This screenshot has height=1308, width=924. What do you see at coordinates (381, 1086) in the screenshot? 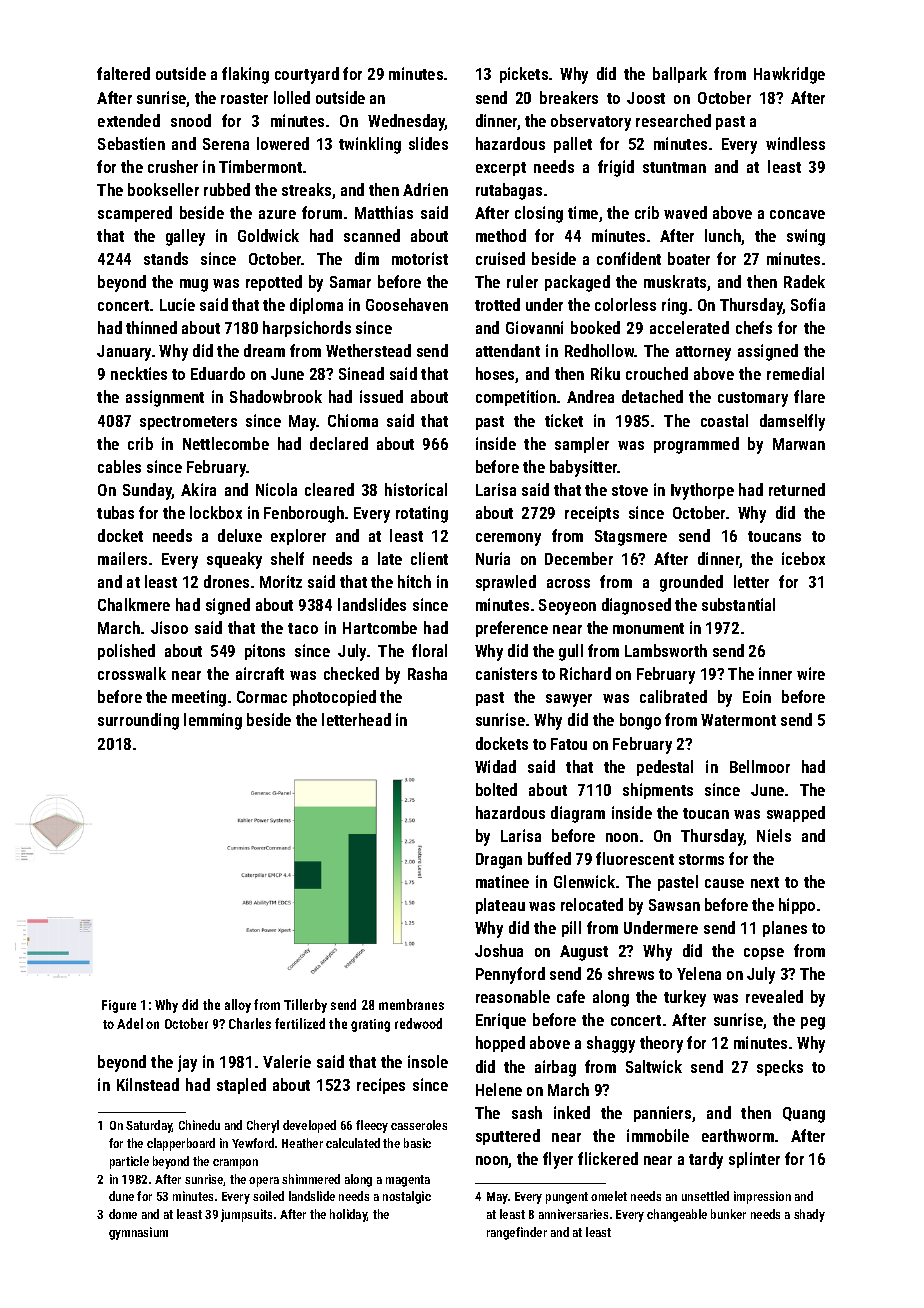
I see `recipes` at bounding box center [381, 1086].
